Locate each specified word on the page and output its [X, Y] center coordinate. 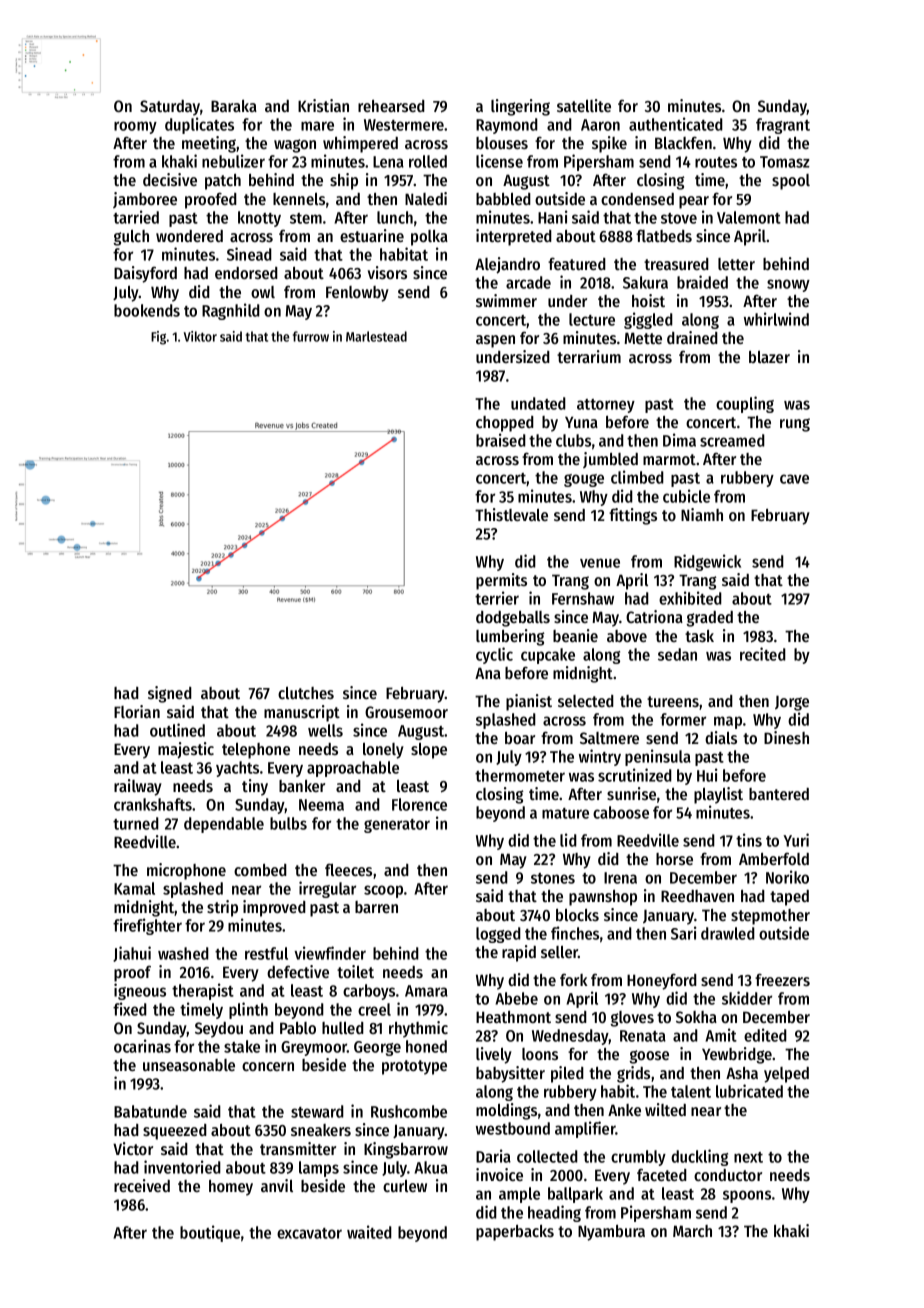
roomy [135, 127]
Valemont [749, 217]
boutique [210, 1233]
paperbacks [515, 1233]
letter [736, 264]
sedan [677, 654]
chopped [505, 424]
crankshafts [153, 804]
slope [429, 751]
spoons [747, 1196]
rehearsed [391, 106]
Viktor [200, 336]
